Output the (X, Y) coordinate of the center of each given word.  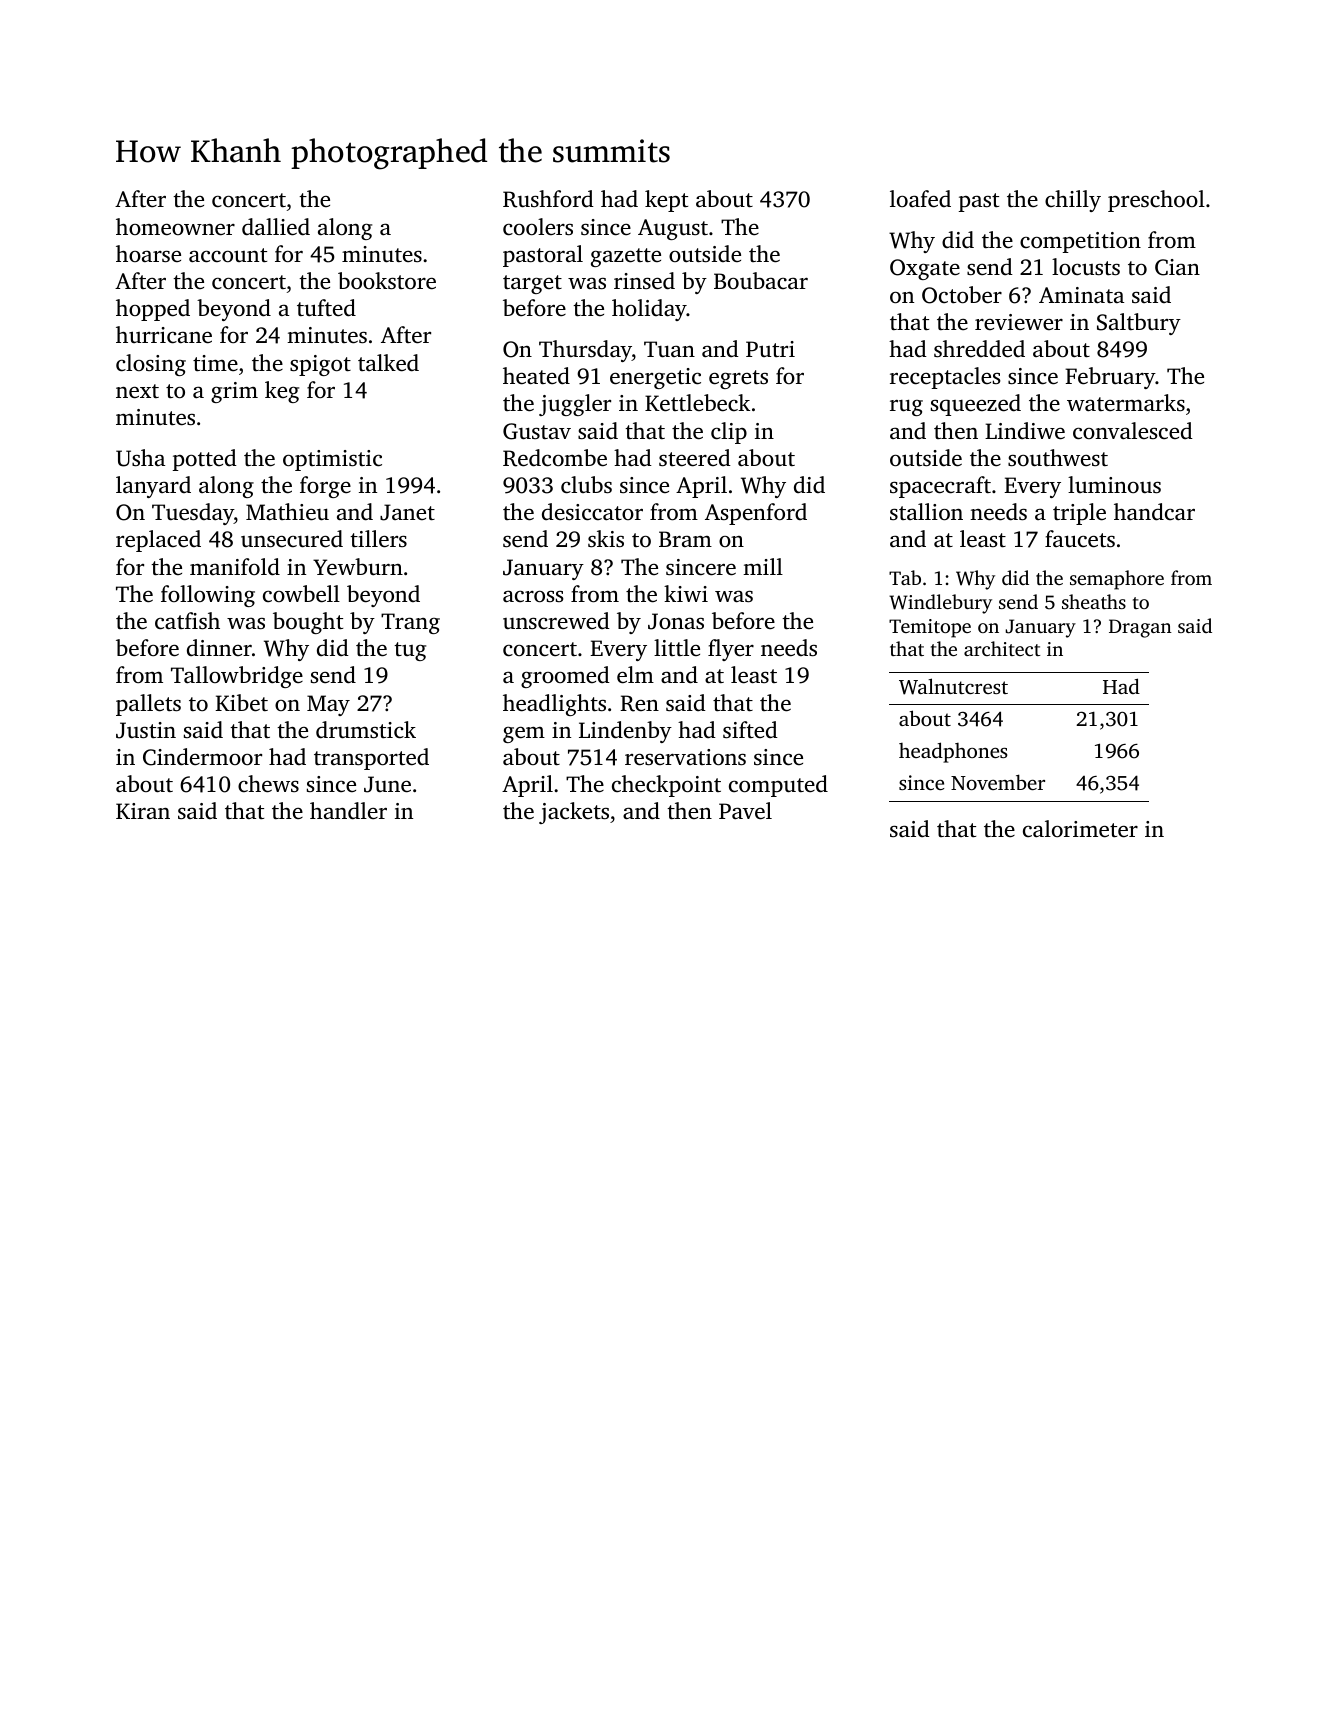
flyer (731, 650)
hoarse (148, 254)
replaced (158, 541)
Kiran (143, 811)
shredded (979, 349)
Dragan (1140, 628)
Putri (770, 349)
